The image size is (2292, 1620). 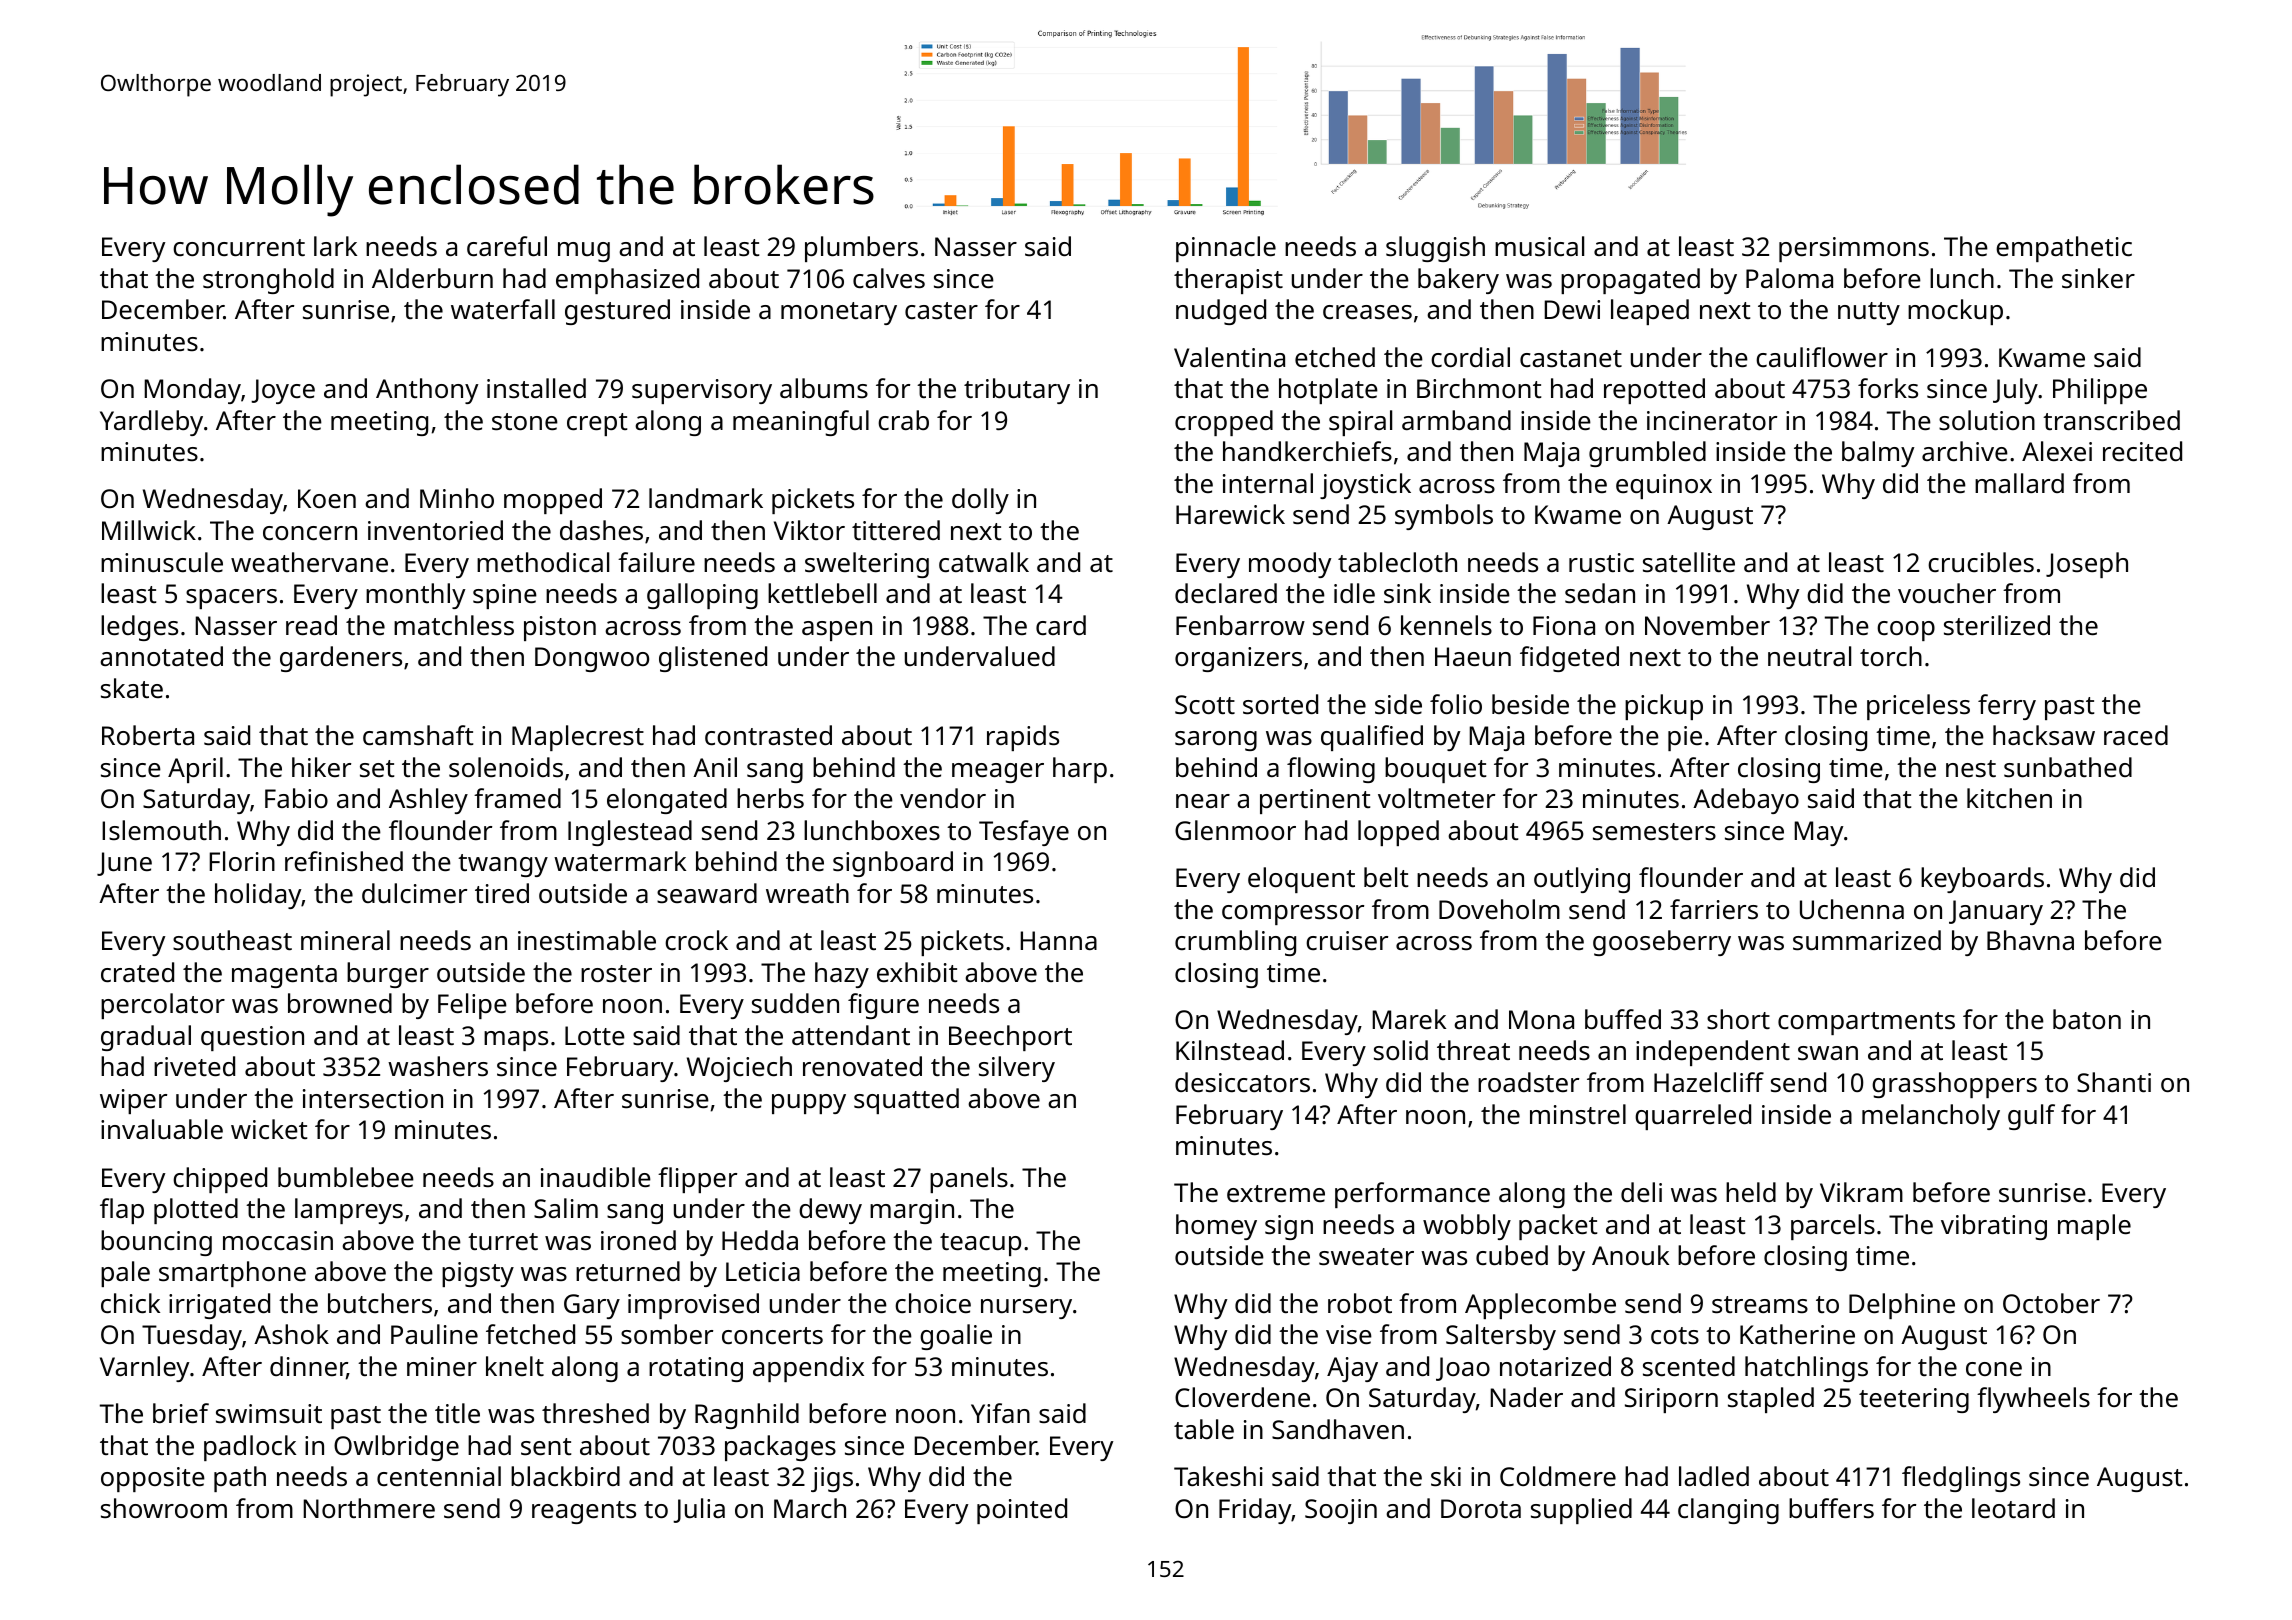 What do you see at coordinates (478, 1274) in the screenshot?
I see `pigsty` at bounding box center [478, 1274].
